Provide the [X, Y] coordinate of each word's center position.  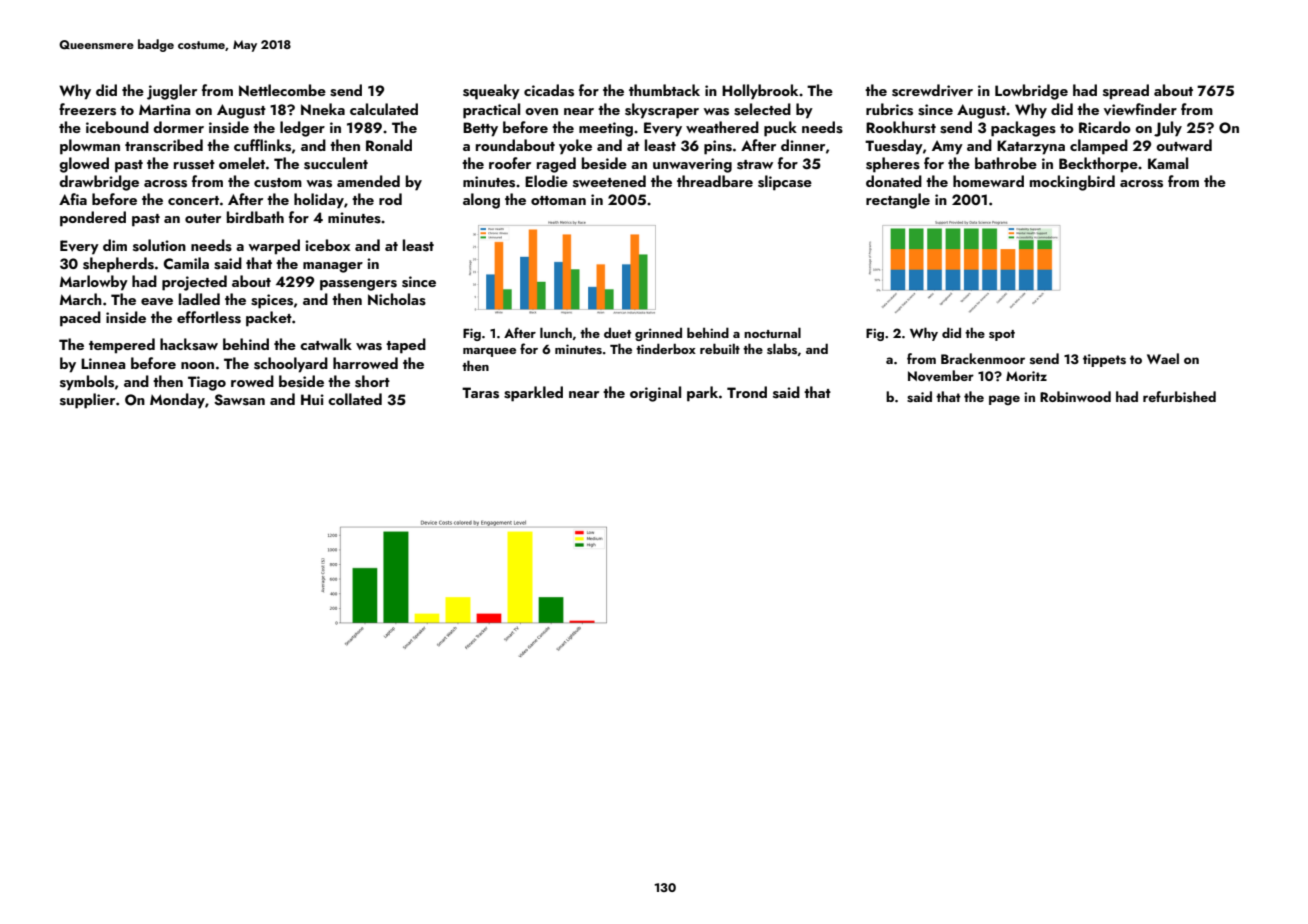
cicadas [549, 90]
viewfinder [1140, 109]
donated [894, 181]
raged [556, 165]
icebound [117, 127]
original [655, 394]
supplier [87, 401]
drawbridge [99, 183]
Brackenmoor [983, 358]
